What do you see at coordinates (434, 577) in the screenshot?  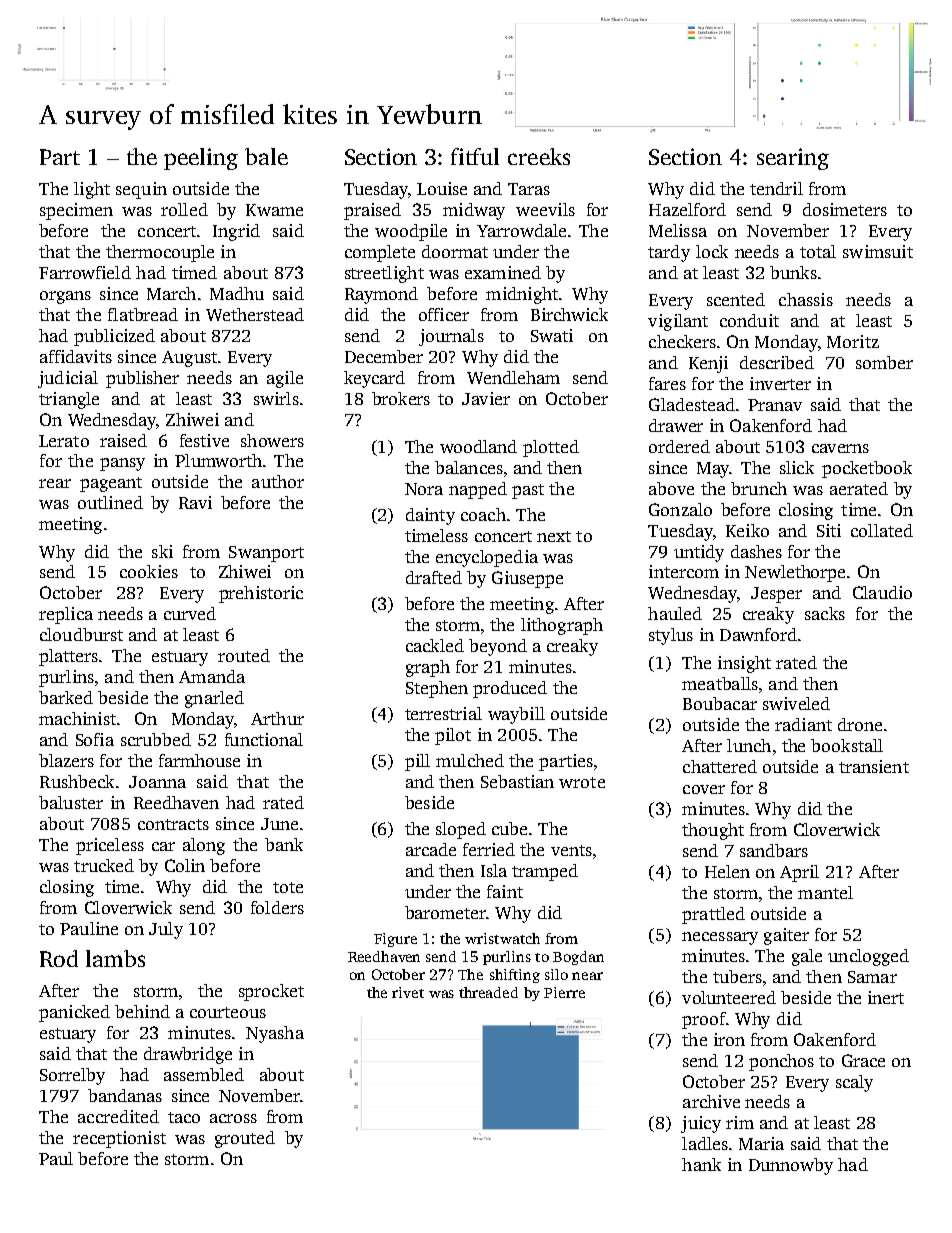 I see `drafted` at bounding box center [434, 577].
